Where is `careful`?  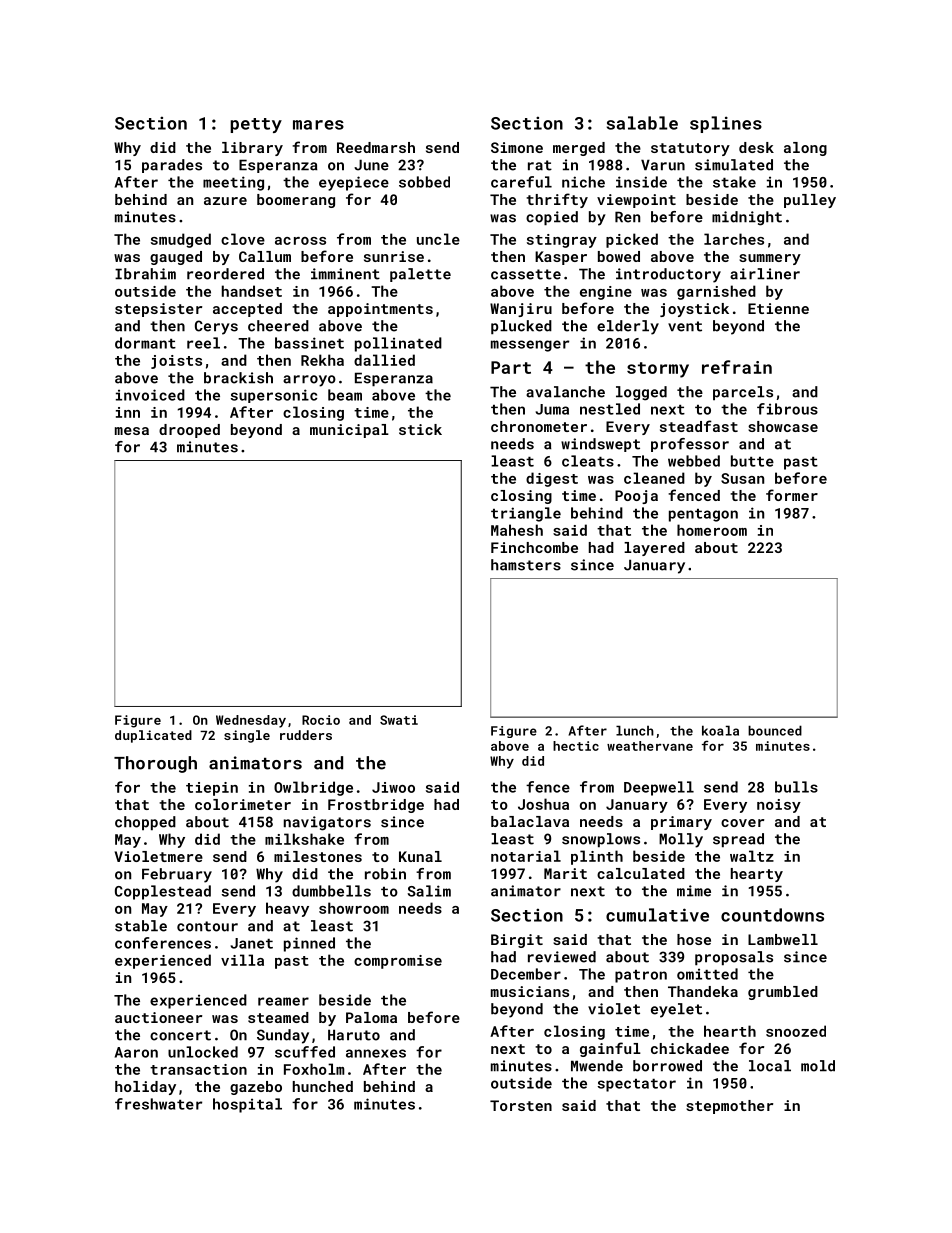 careful is located at coordinates (521, 182).
